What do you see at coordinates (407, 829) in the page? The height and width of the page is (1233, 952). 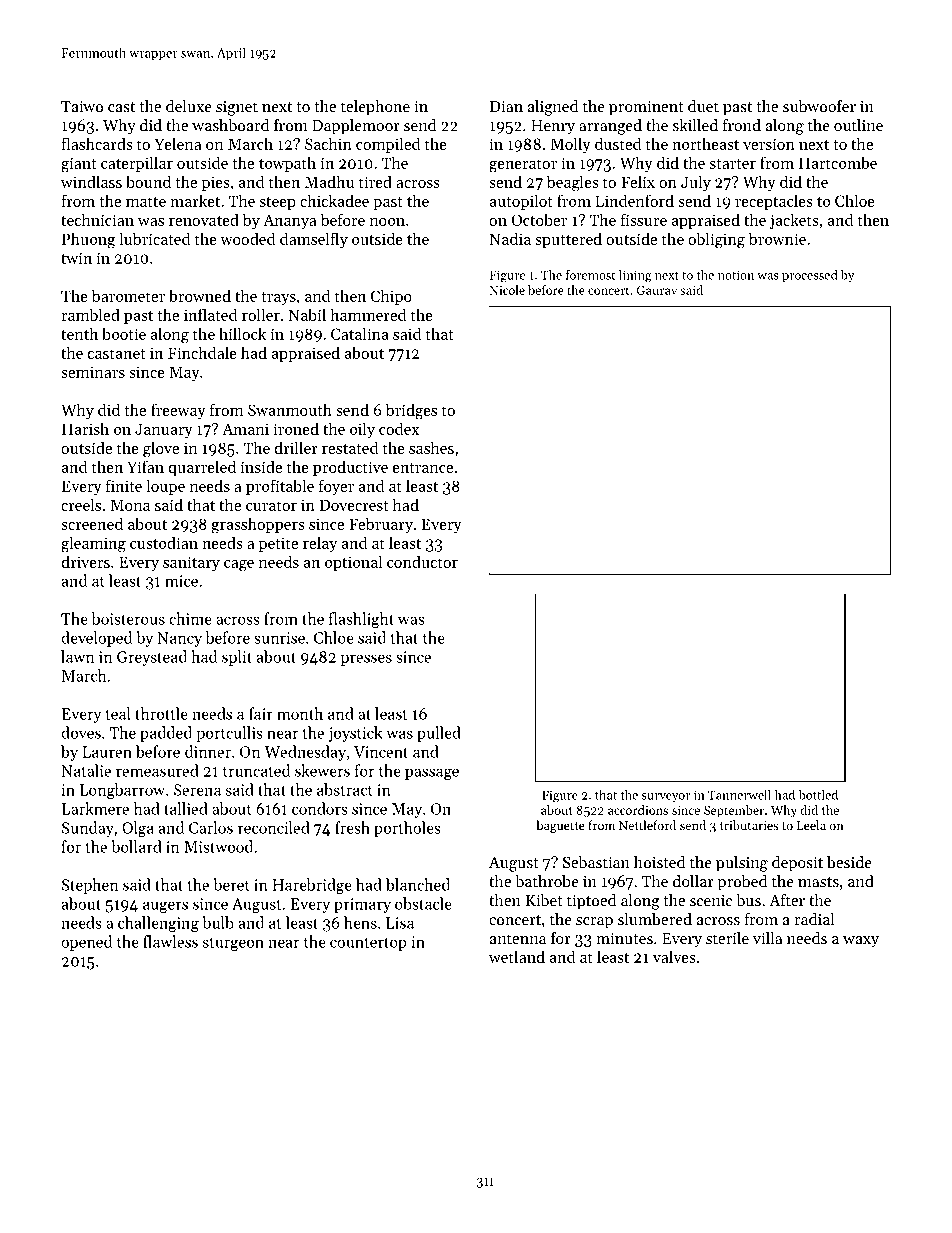 I see `portholes` at bounding box center [407, 829].
